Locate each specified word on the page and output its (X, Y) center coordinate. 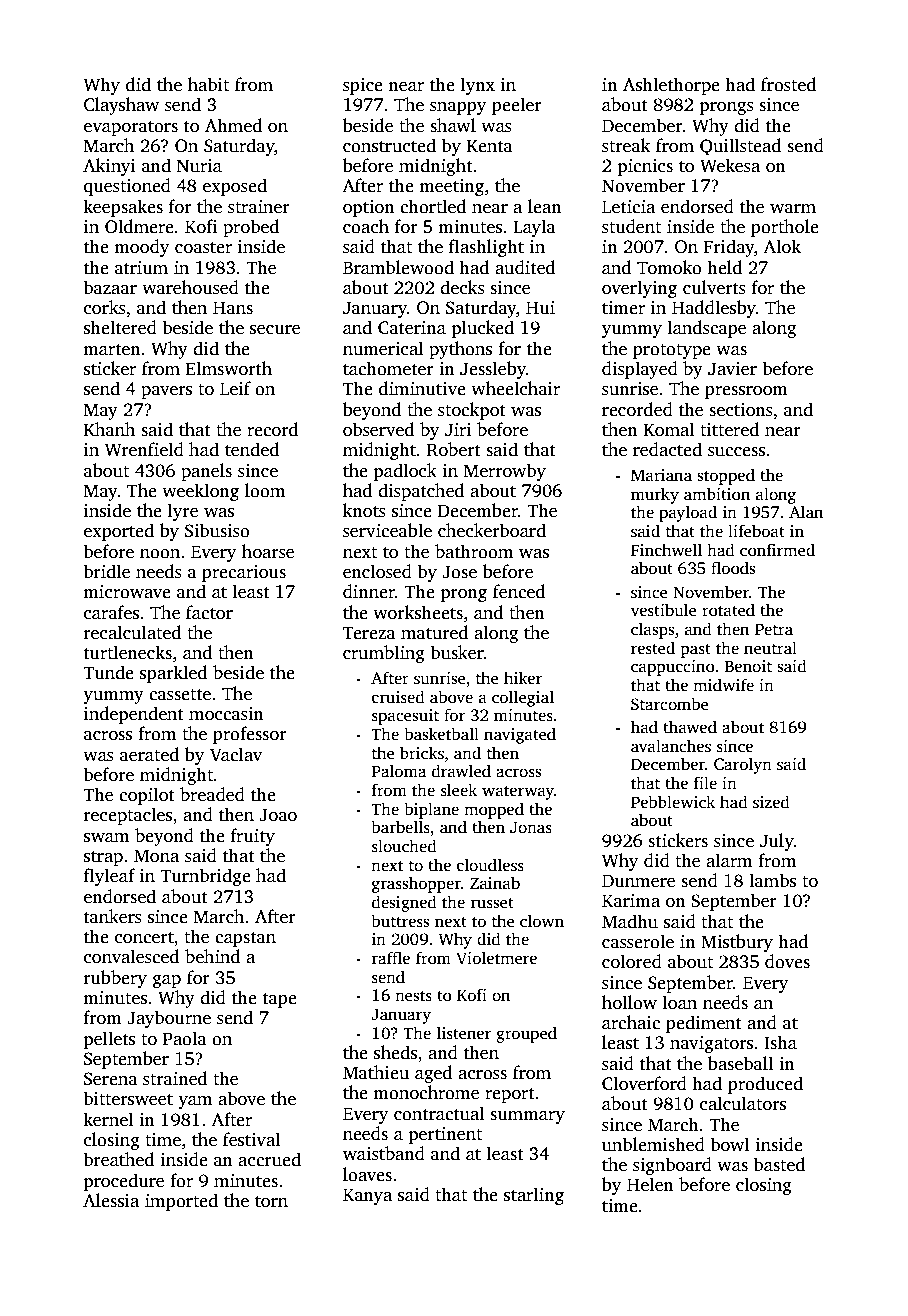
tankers (113, 916)
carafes (111, 612)
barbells (400, 827)
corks (105, 307)
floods (733, 568)
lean (545, 206)
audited (525, 267)
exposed (235, 187)
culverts (714, 287)
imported (181, 1202)
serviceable (387, 530)
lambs (772, 880)
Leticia (628, 207)
